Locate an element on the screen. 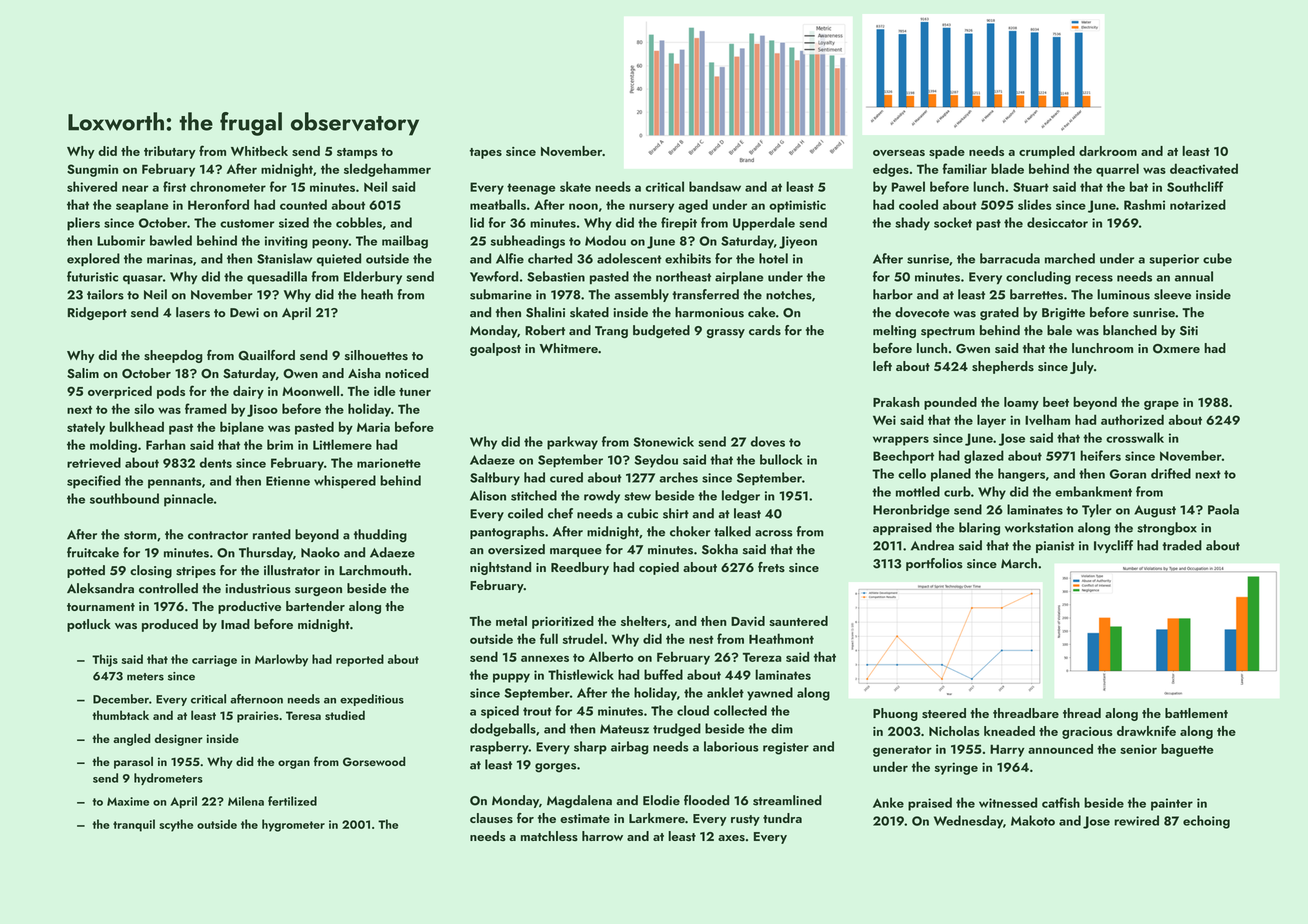  slides is located at coordinates (1034, 204).
